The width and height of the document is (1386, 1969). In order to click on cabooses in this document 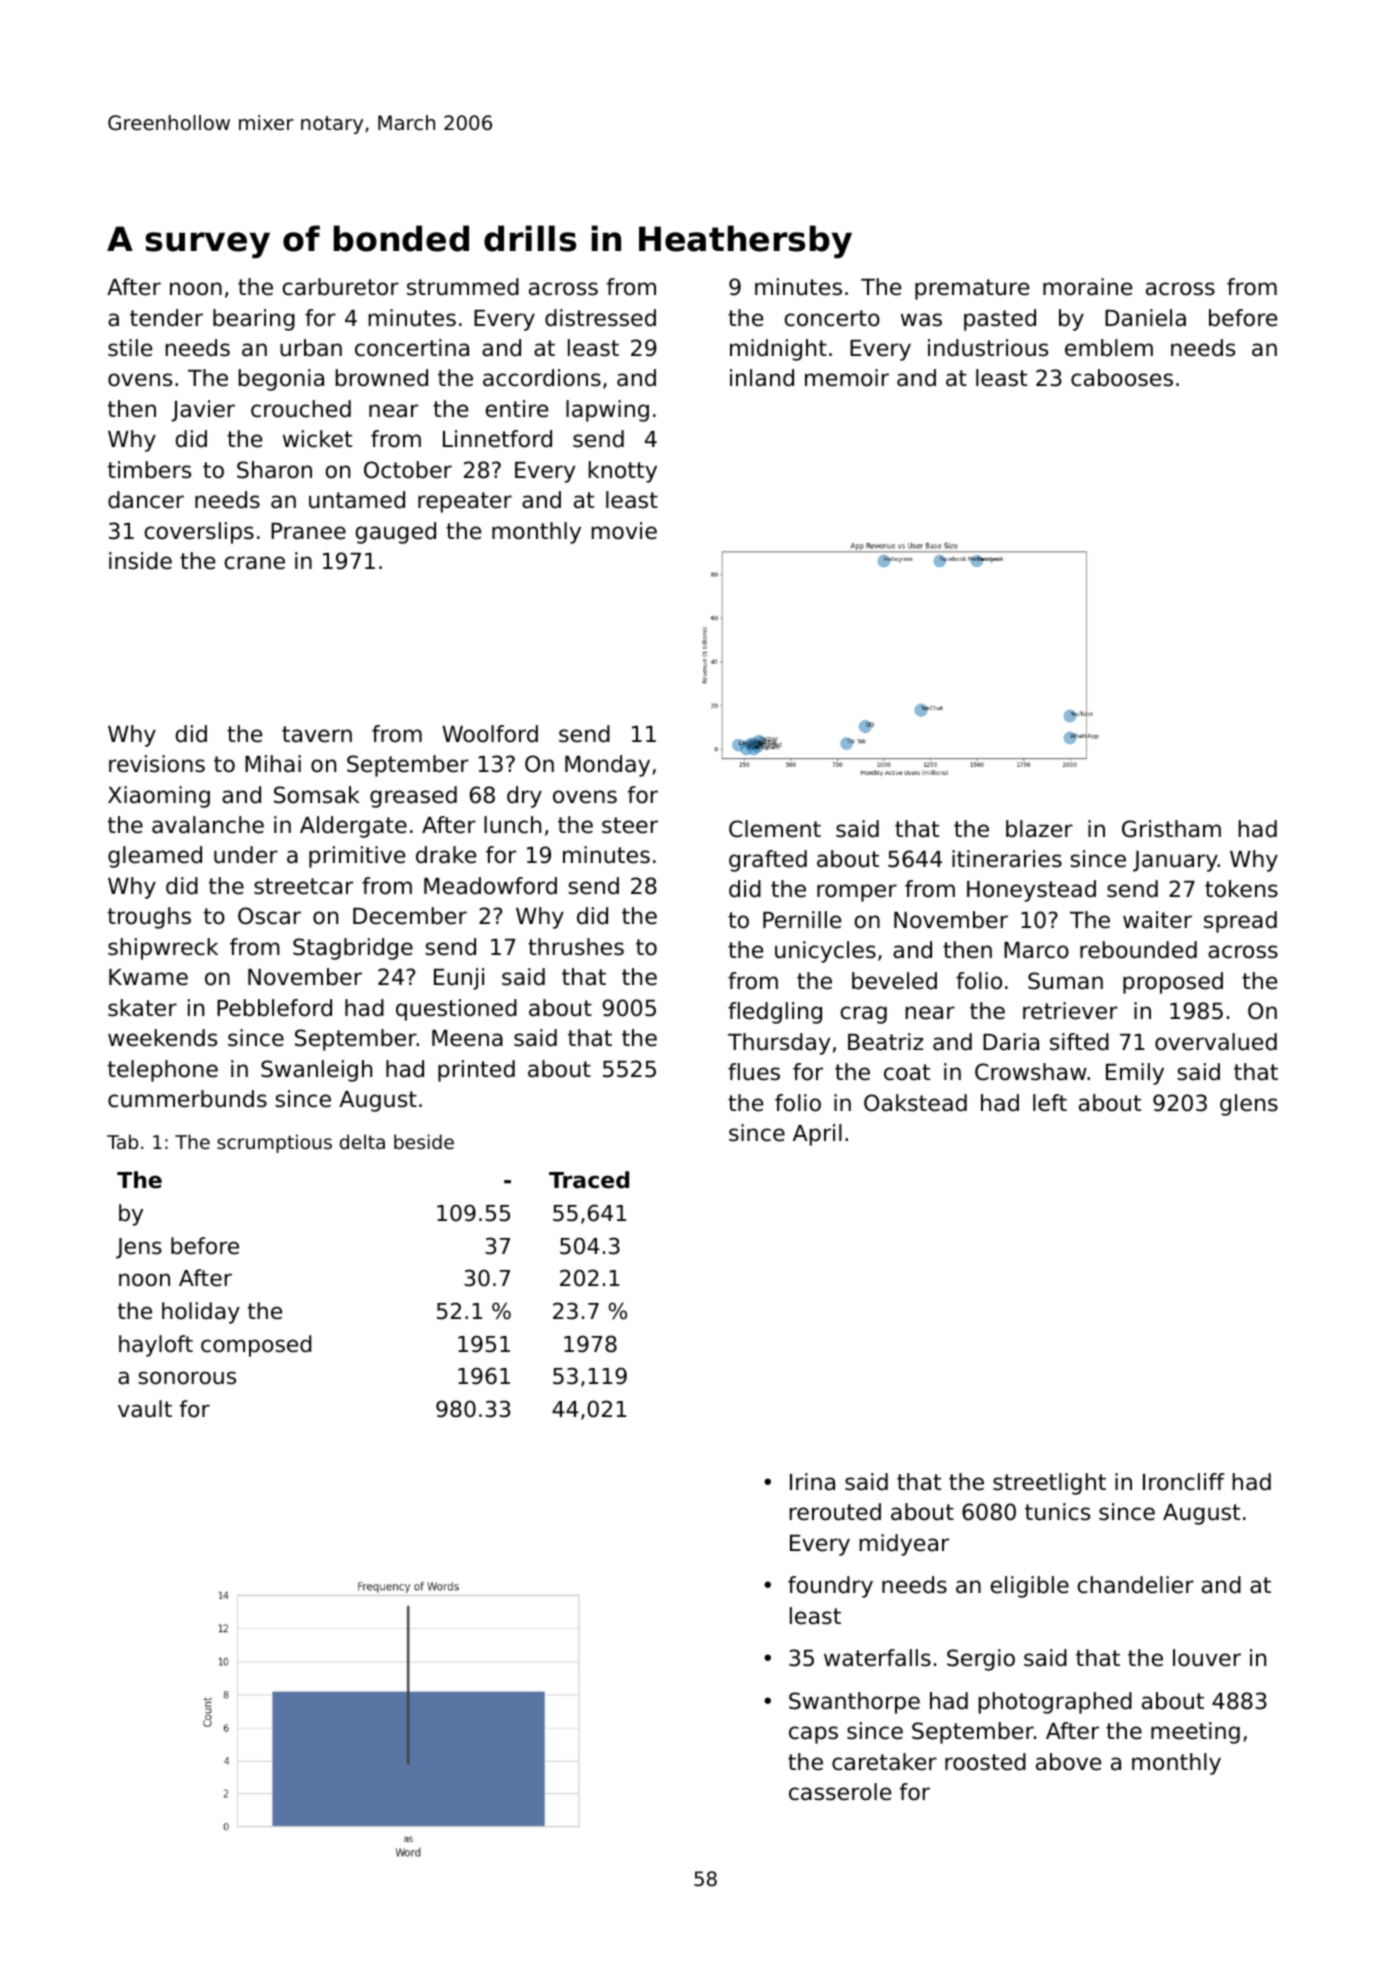, I will do `click(1122, 378)`.
